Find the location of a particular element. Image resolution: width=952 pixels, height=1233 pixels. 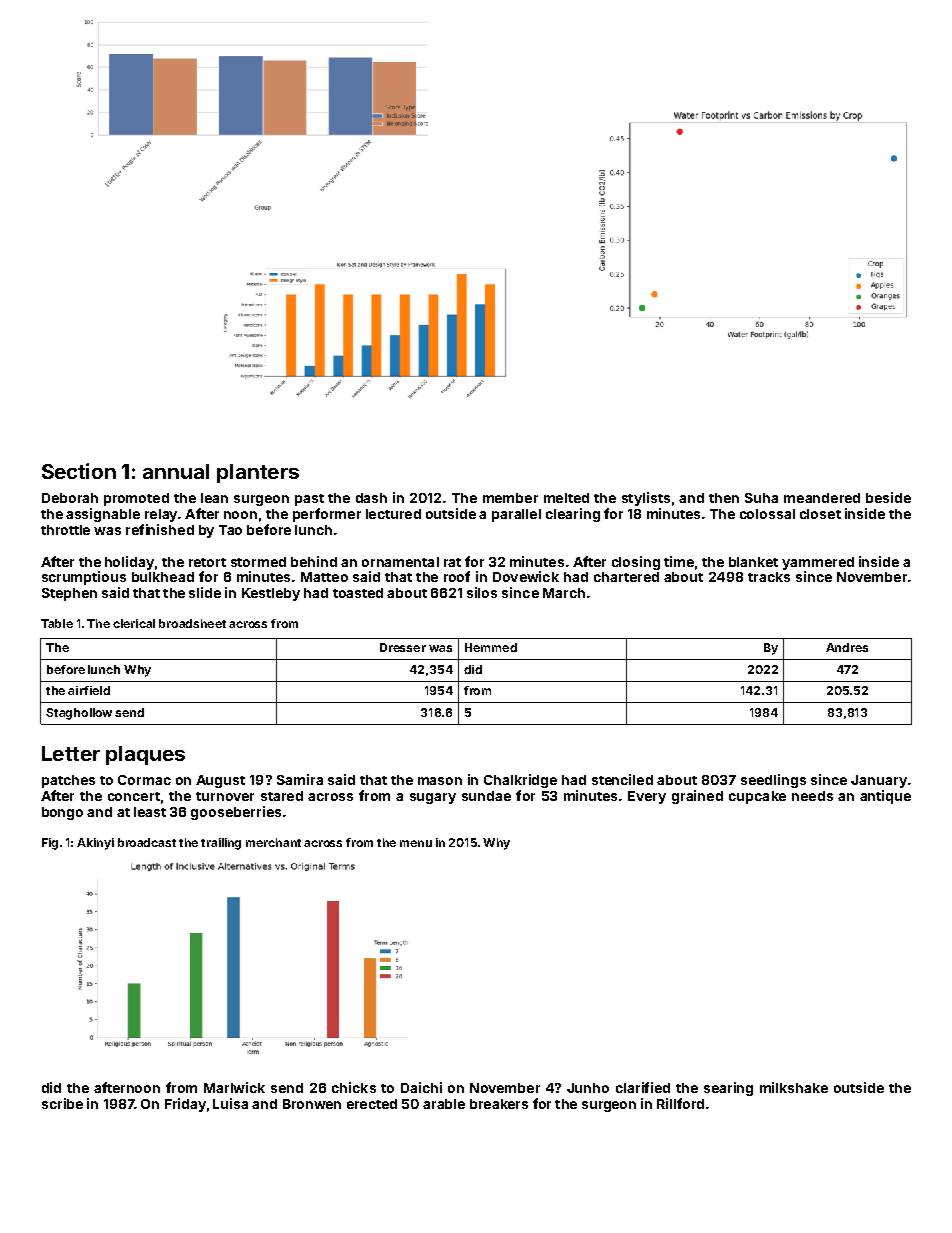

milkshake is located at coordinates (794, 1087).
